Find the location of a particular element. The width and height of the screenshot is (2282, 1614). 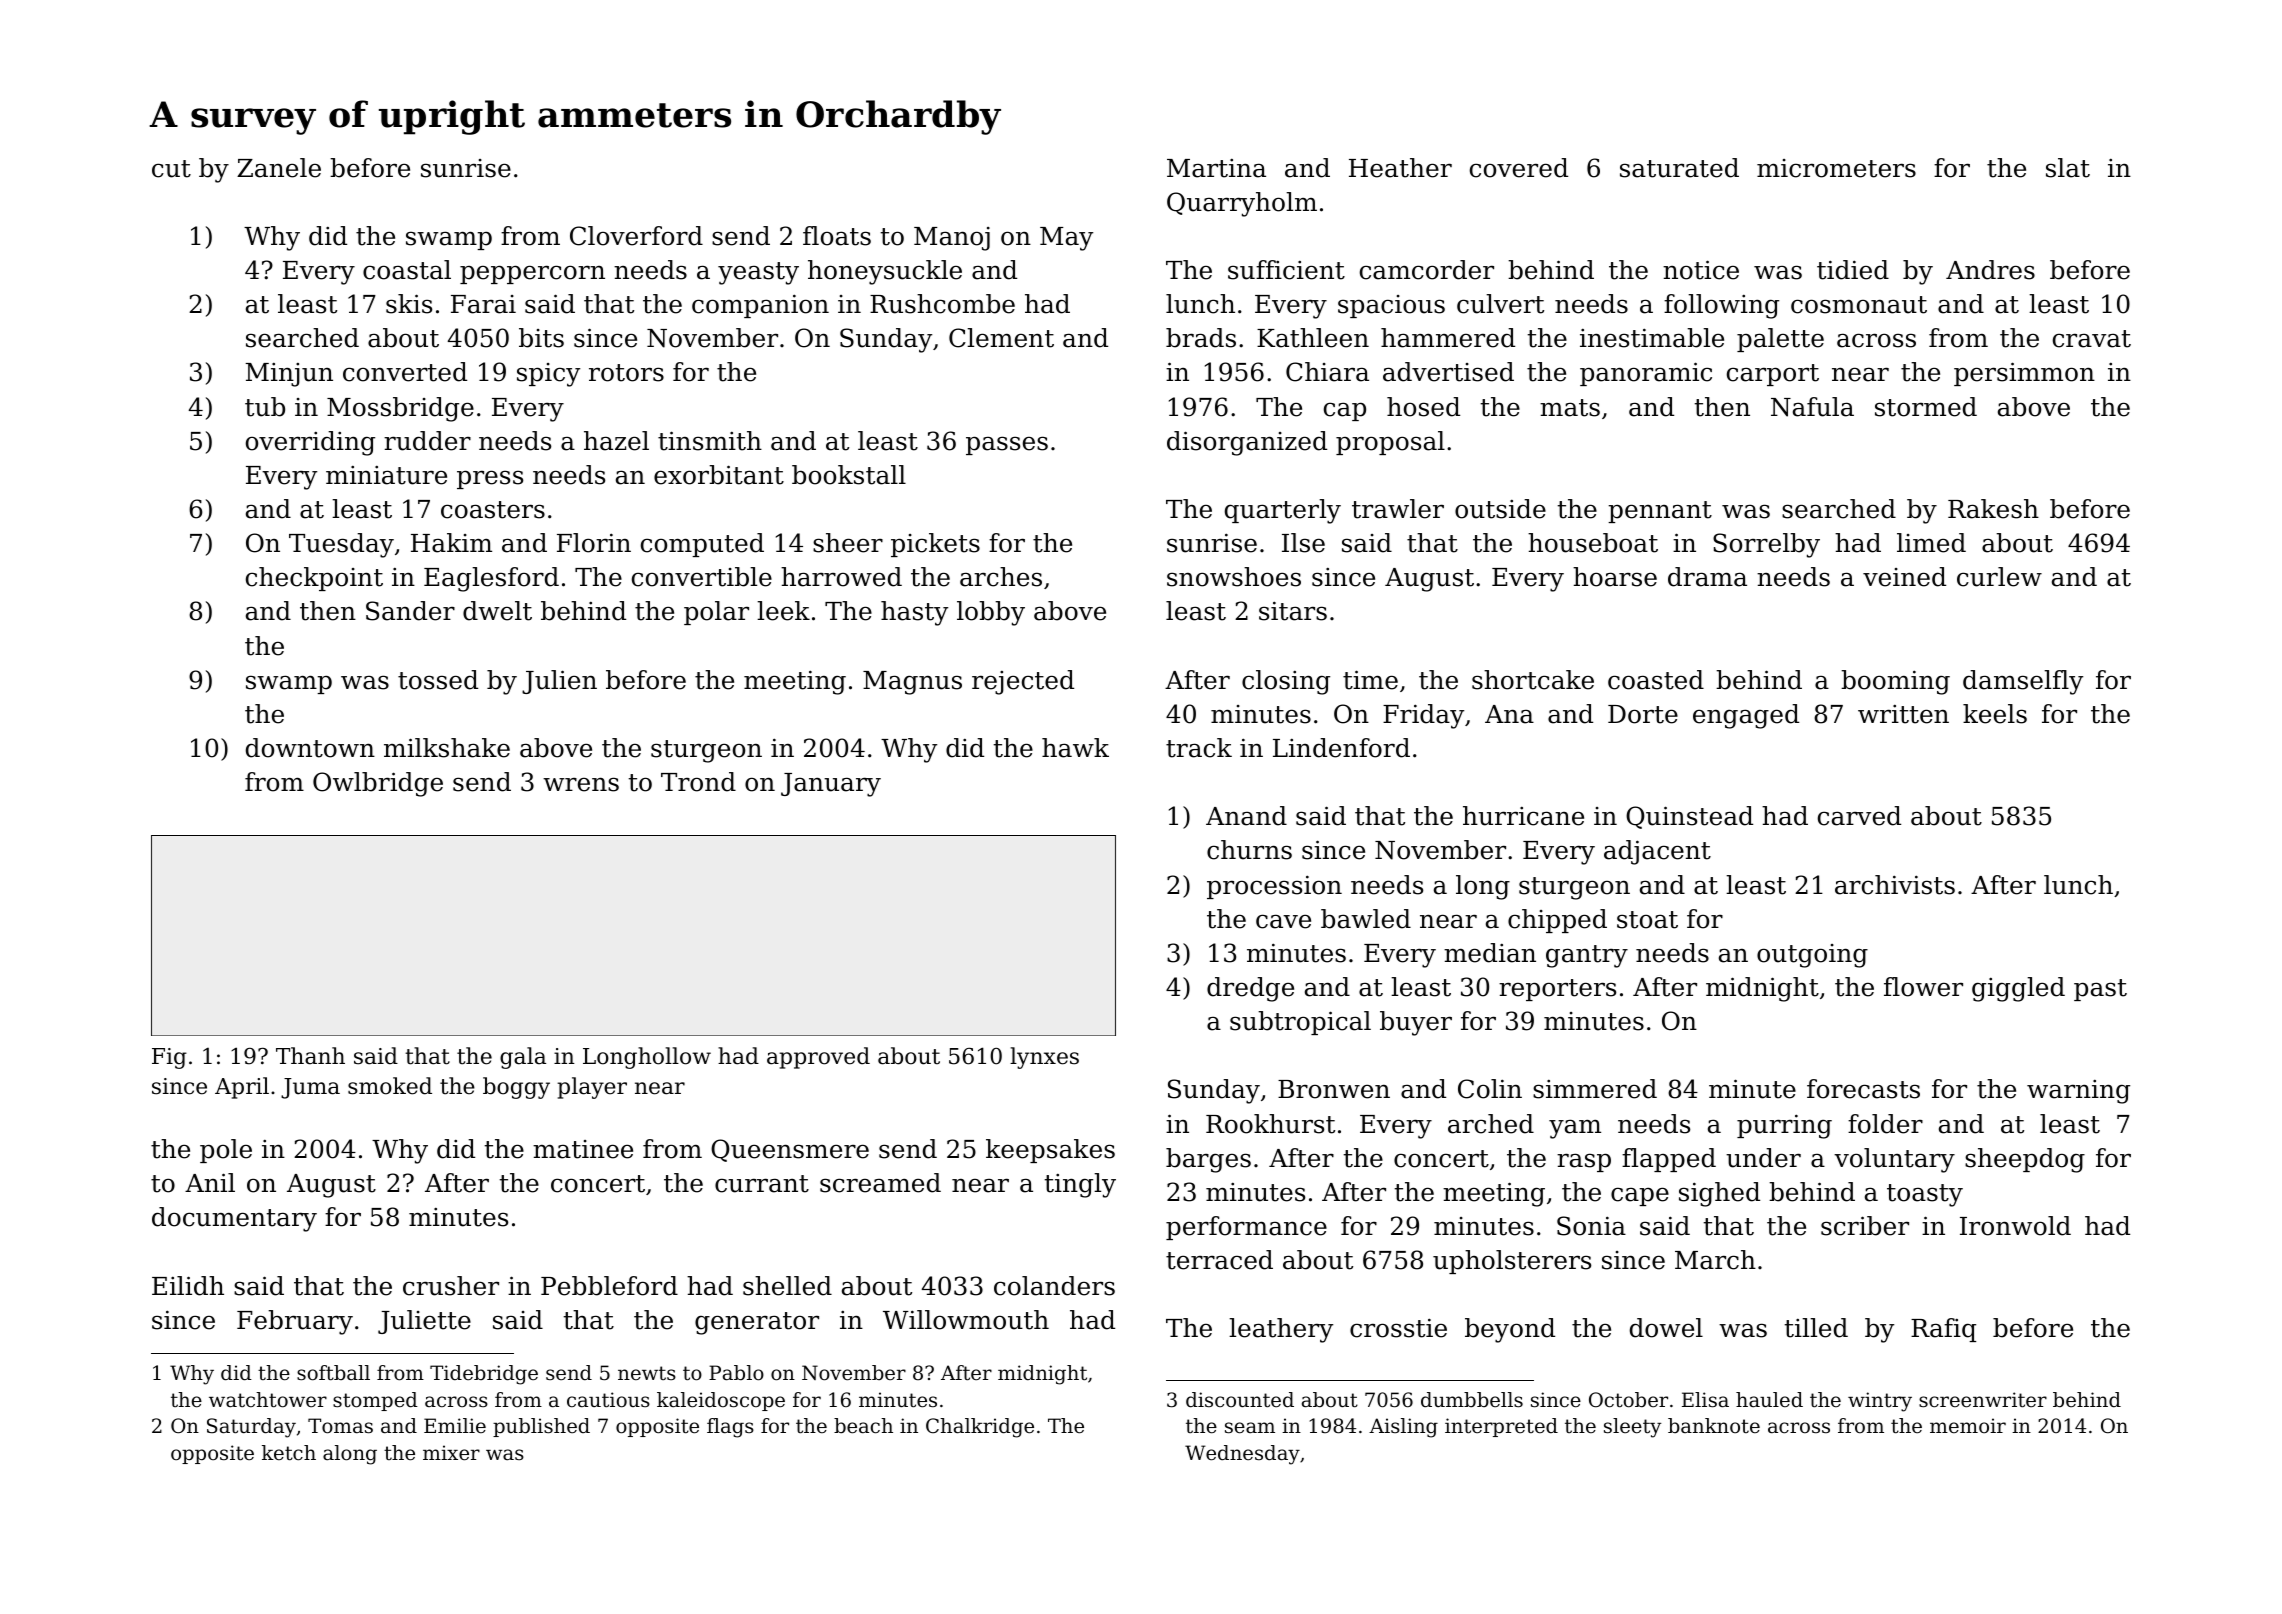

tidied is located at coordinates (1853, 270).
